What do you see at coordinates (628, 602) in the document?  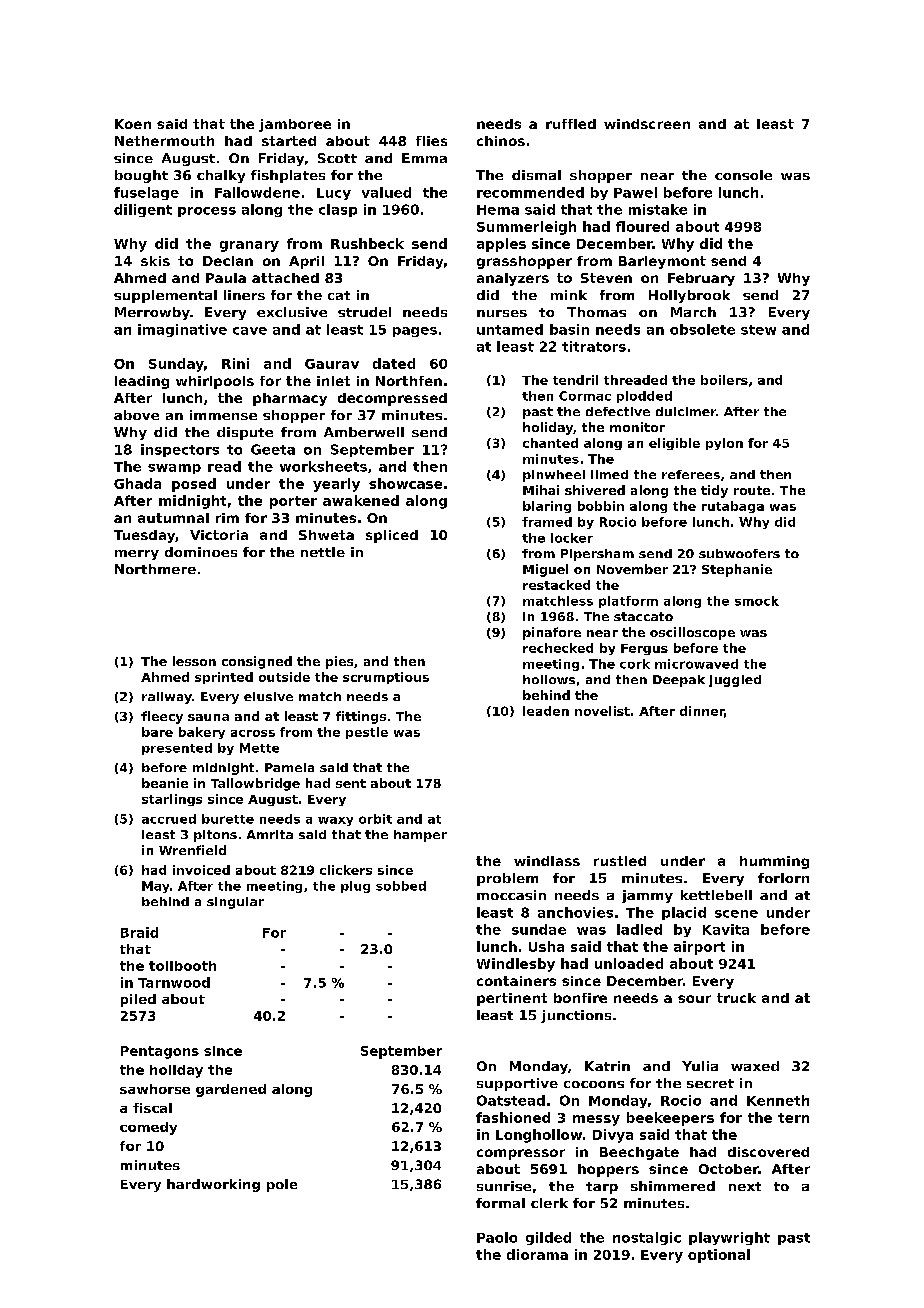 I see `platform` at bounding box center [628, 602].
